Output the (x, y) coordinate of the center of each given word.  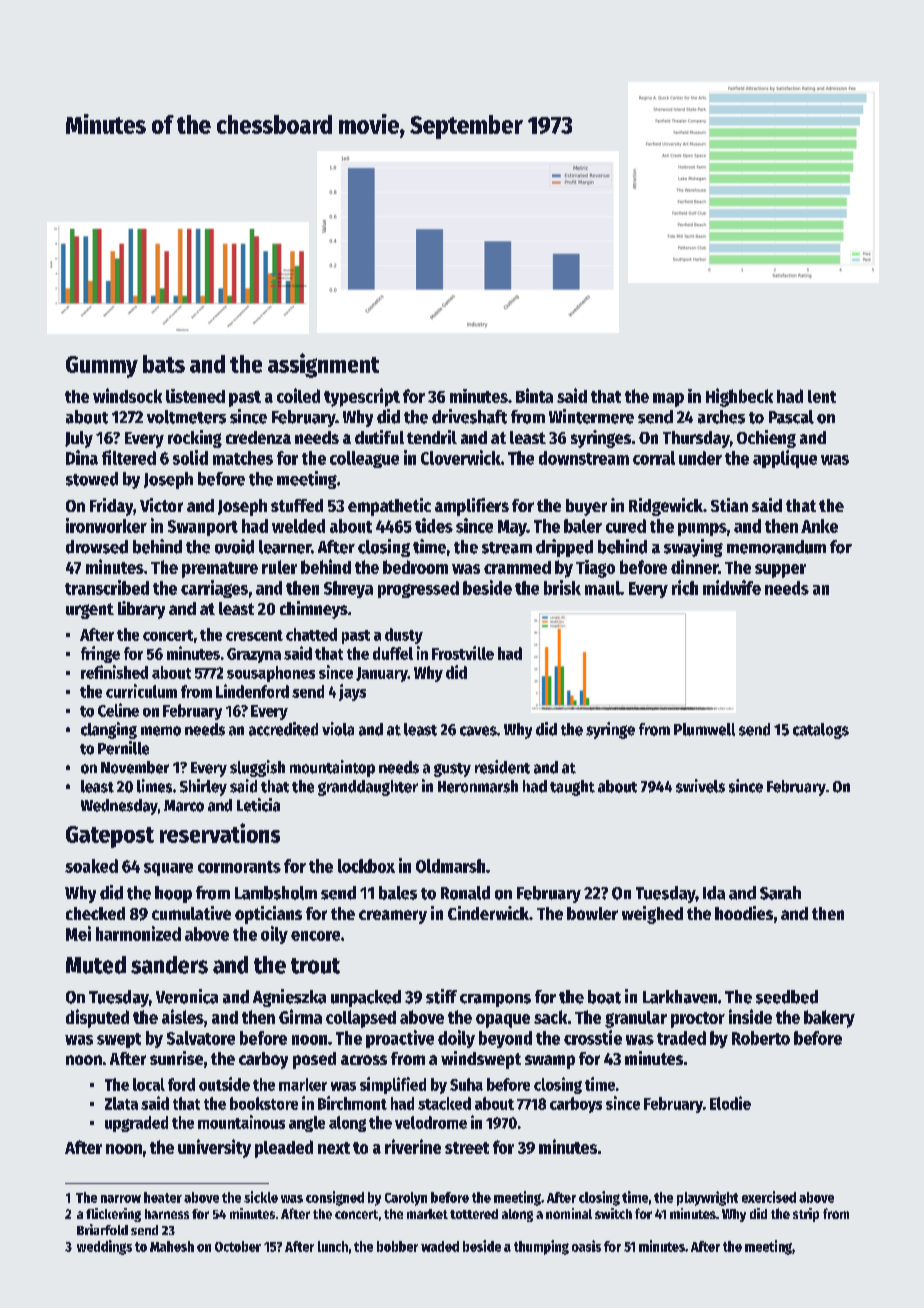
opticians (268, 915)
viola (338, 729)
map (668, 400)
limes (154, 786)
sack (550, 1017)
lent (822, 396)
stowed (92, 479)
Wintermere (591, 416)
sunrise (176, 1058)
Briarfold (102, 1229)
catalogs (821, 731)
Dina (82, 457)
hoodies (744, 913)
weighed (652, 915)
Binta (534, 395)
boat (604, 997)
